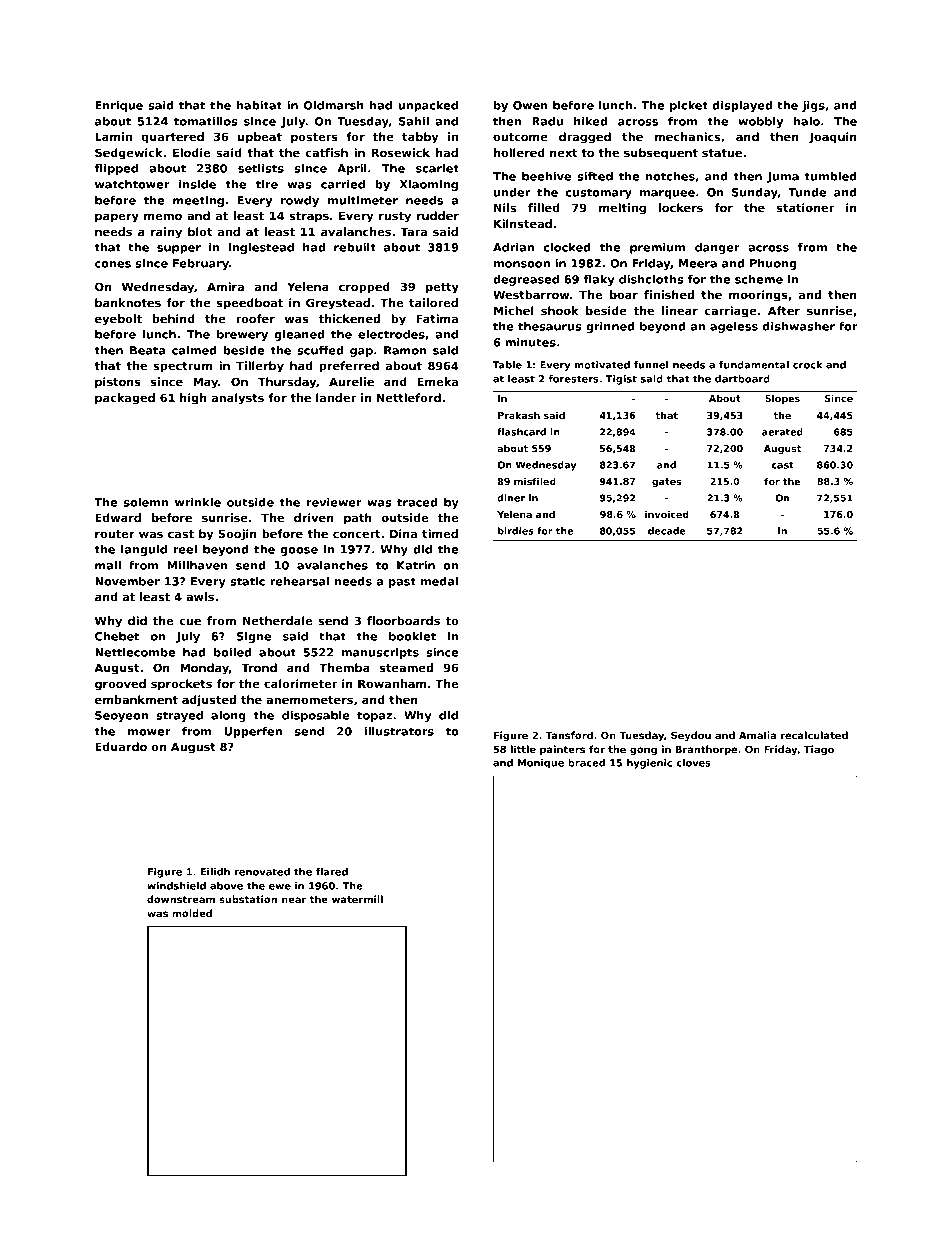 This screenshot has width=952, height=1233. I want to click on downstream, so click(181, 899).
